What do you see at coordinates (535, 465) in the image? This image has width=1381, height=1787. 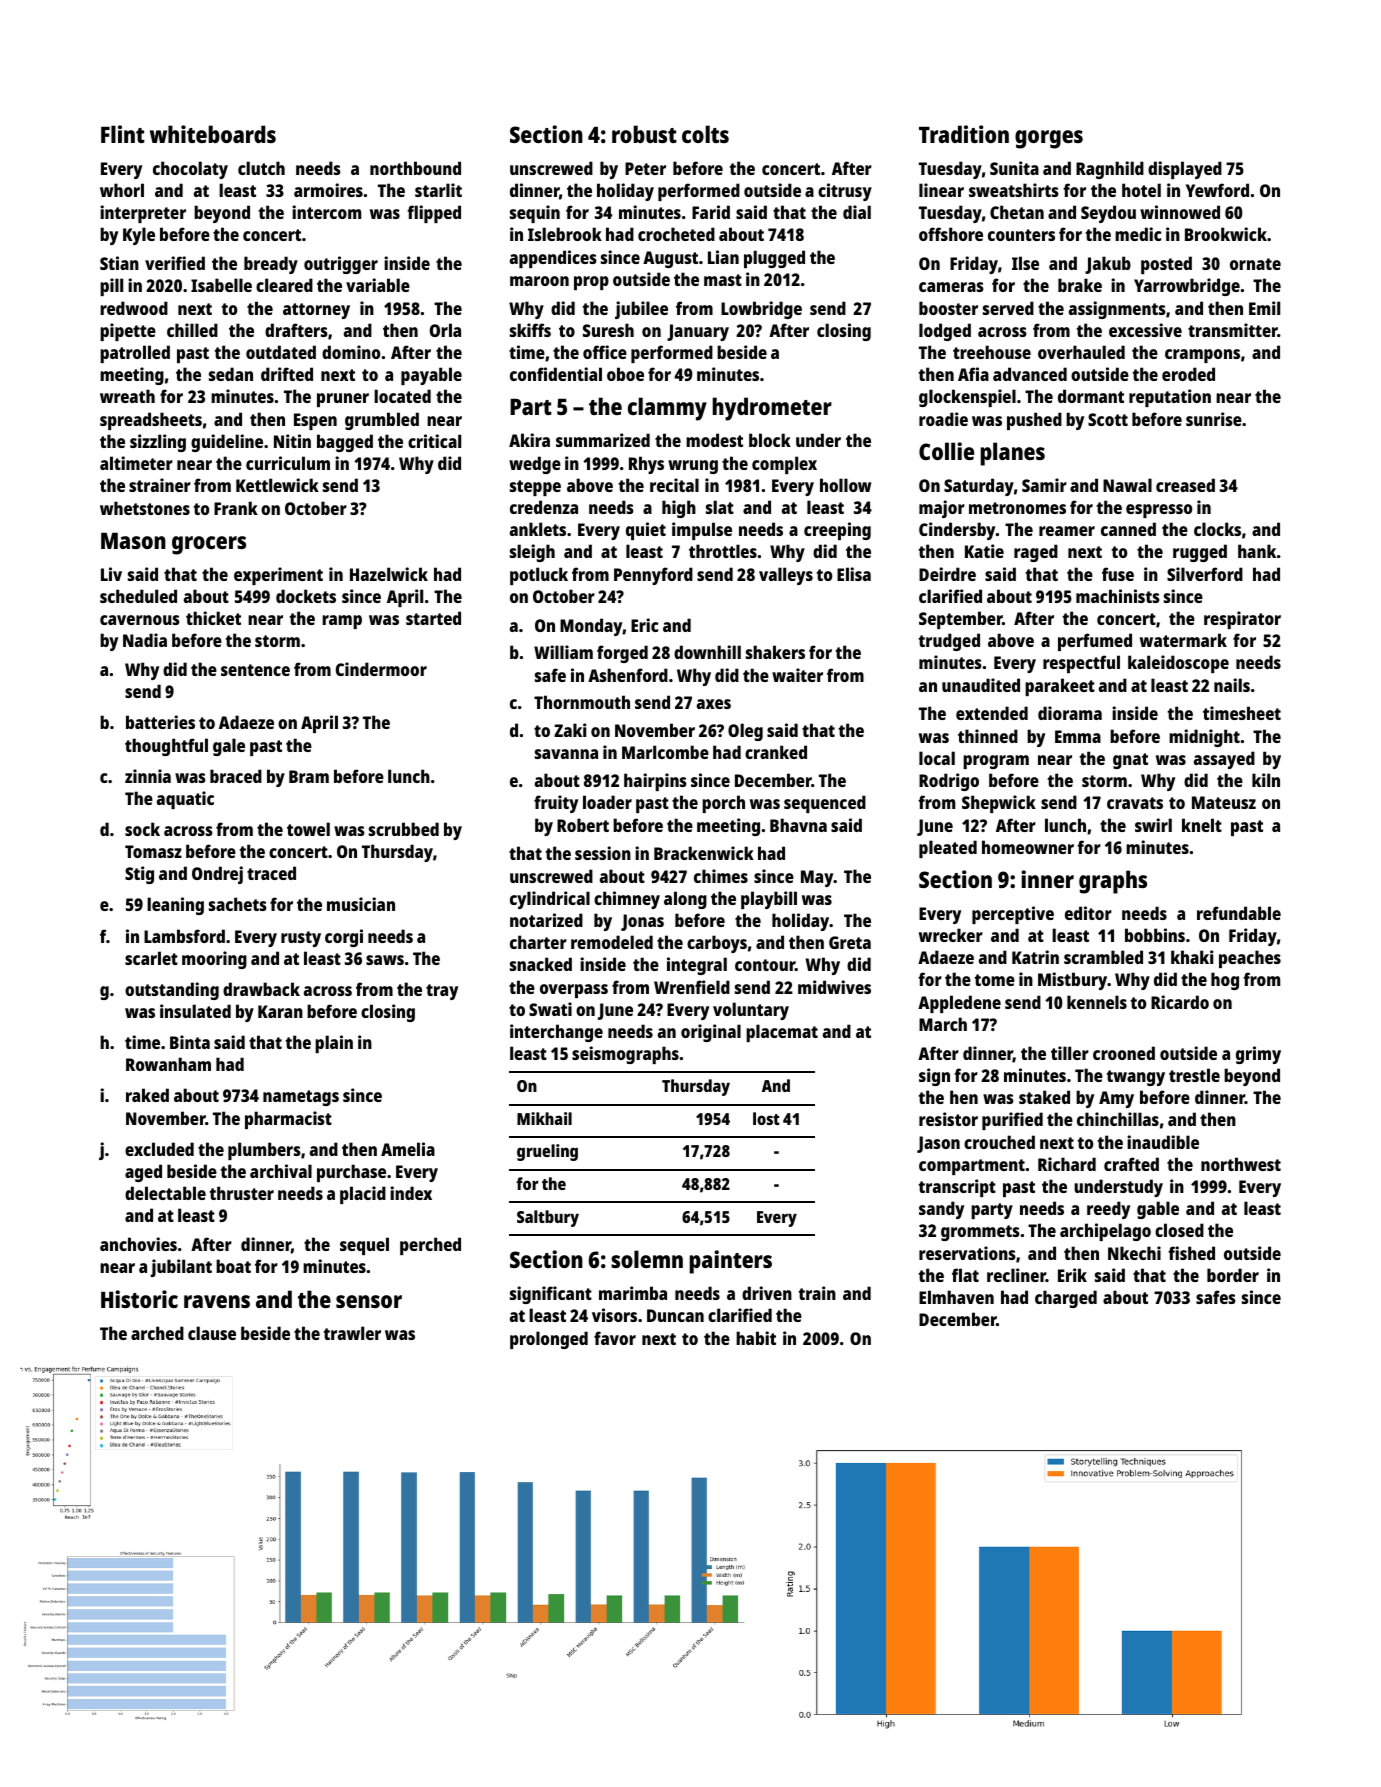 I see `wedge` at bounding box center [535, 465].
